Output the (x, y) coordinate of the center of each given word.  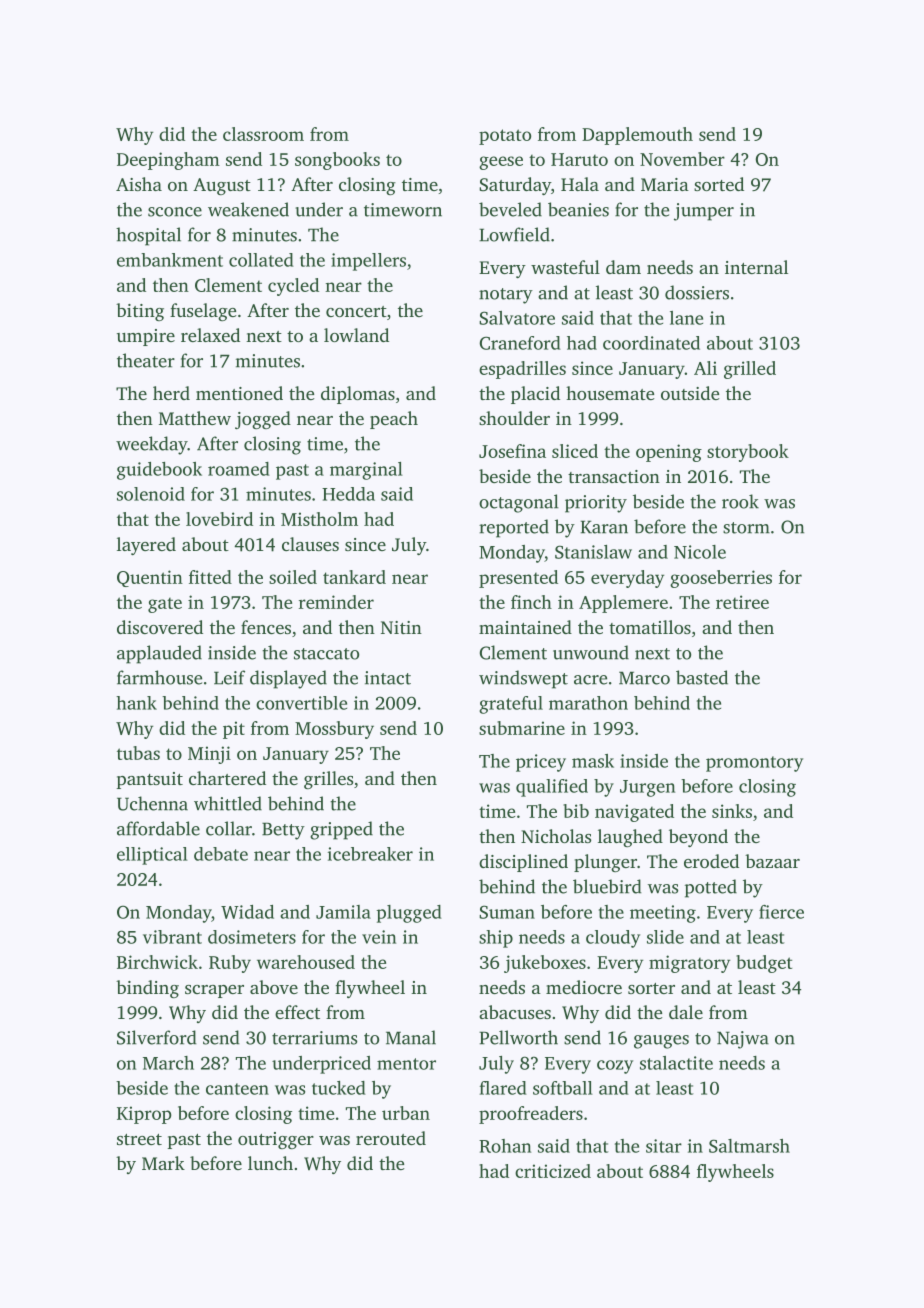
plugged (409, 914)
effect (297, 1012)
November (682, 159)
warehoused (306, 962)
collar (229, 828)
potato (505, 137)
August (222, 186)
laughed (630, 838)
